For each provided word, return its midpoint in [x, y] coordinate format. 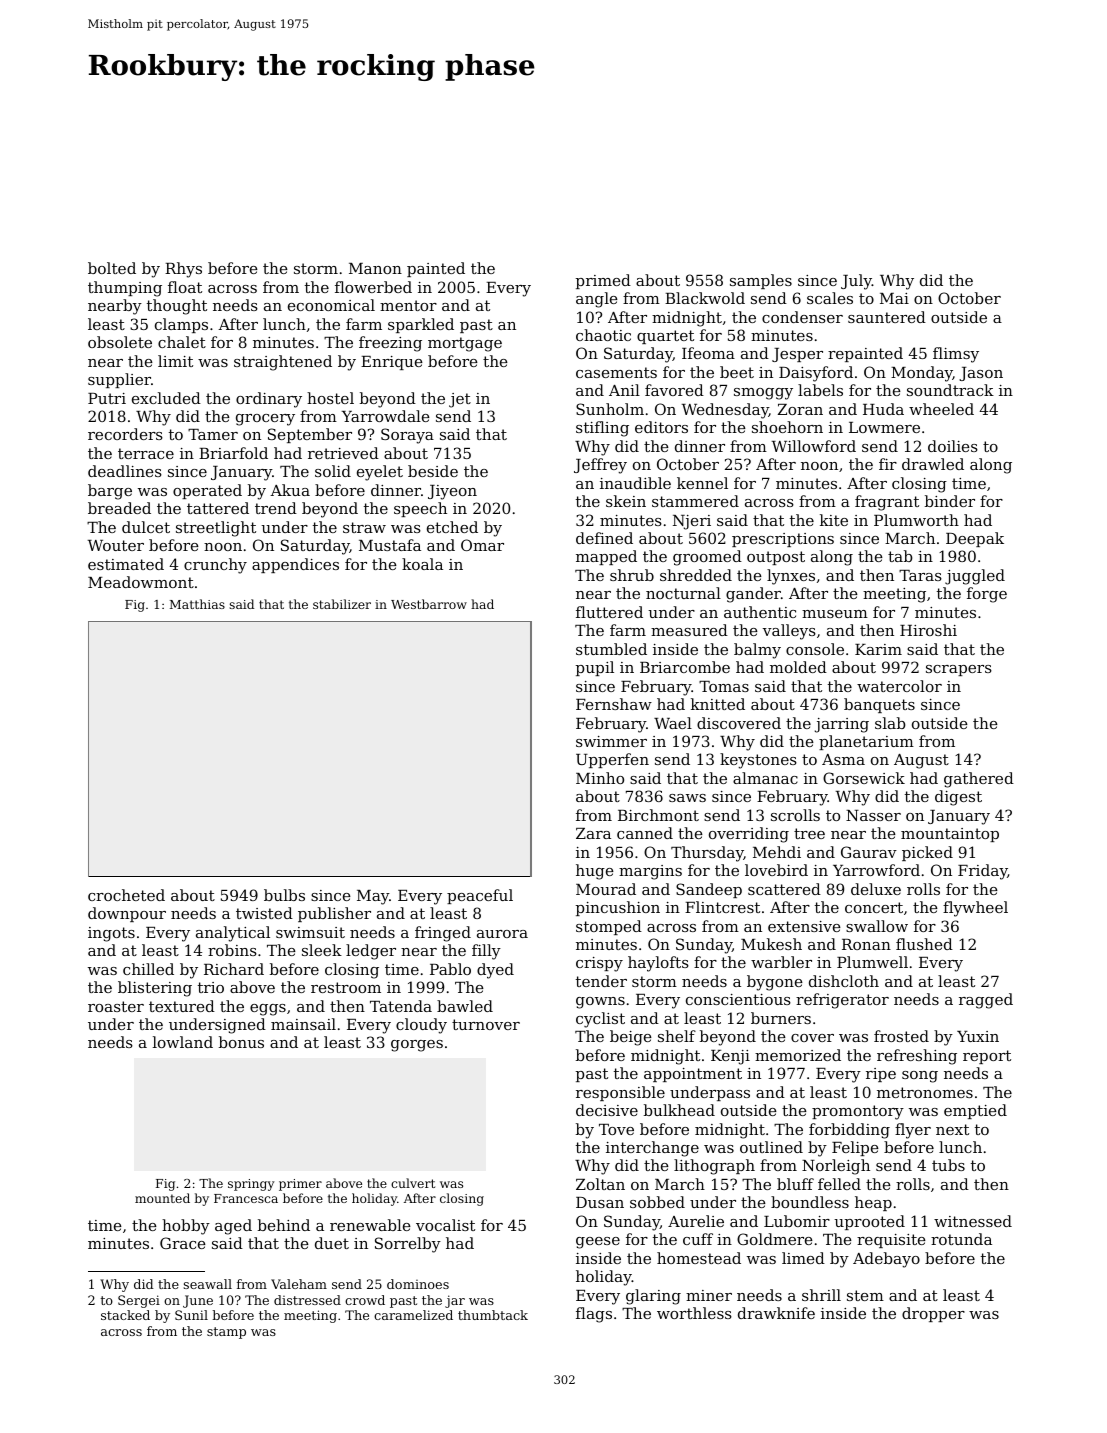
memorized [798, 1055]
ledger [371, 952]
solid [333, 471]
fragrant [887, 503]
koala [422, 564]
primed [603, 281]
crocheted [126, 895]
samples [761, 281]
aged [233, 1227]
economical [331, 305]
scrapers [959, 670]
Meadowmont [141, 582]
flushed [924, 944]
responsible [620, 1093]
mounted [162, 1198]
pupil [595, 668]
